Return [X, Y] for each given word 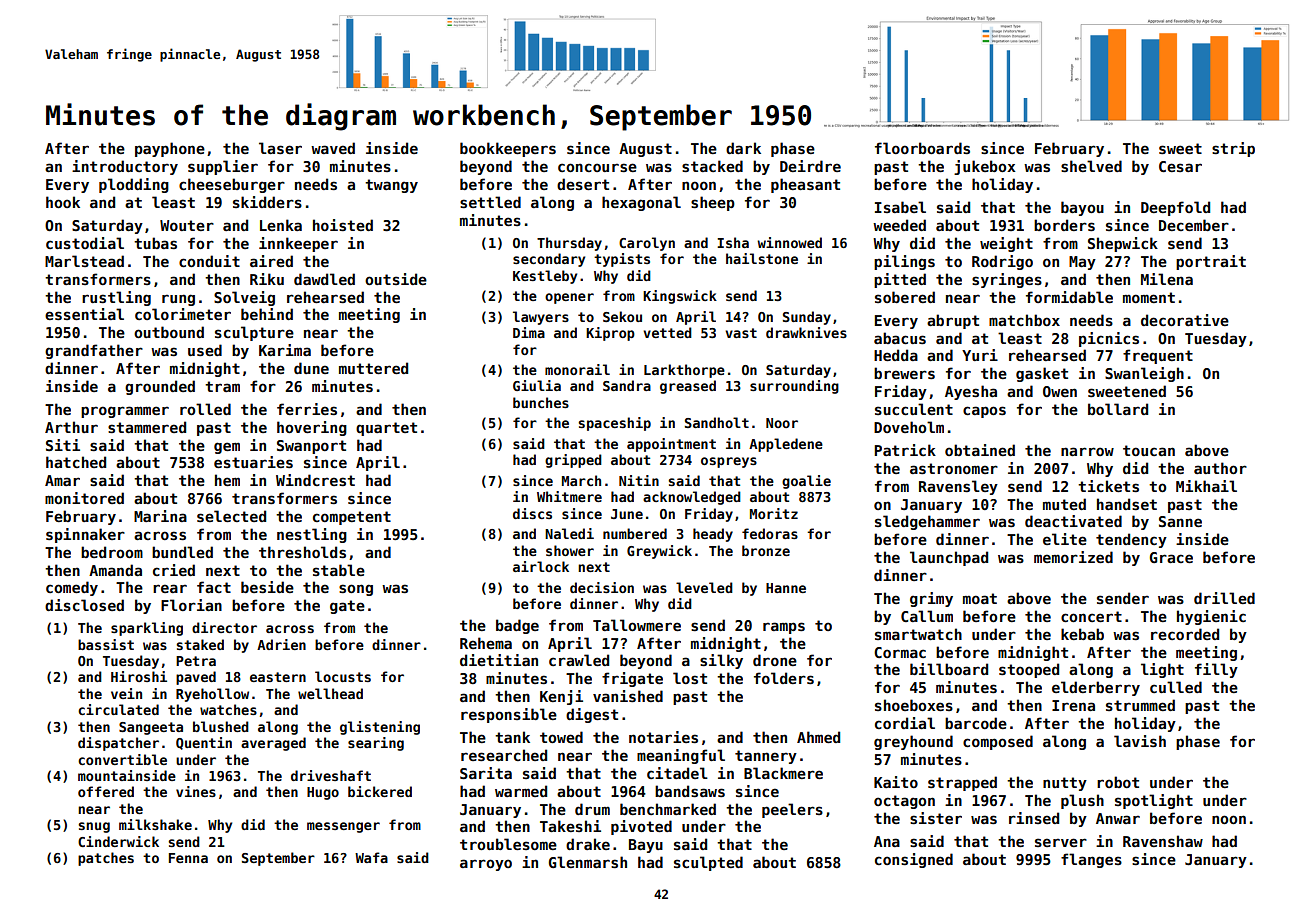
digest [592, 715]
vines [196, 791]
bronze [766, 550]
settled [490, 202]
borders [1064, 225]
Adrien [281, 644]
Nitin [639, 480]
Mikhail [1206, 486]
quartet [386, 429]
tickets [1108, 486]
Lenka [281, 225]
